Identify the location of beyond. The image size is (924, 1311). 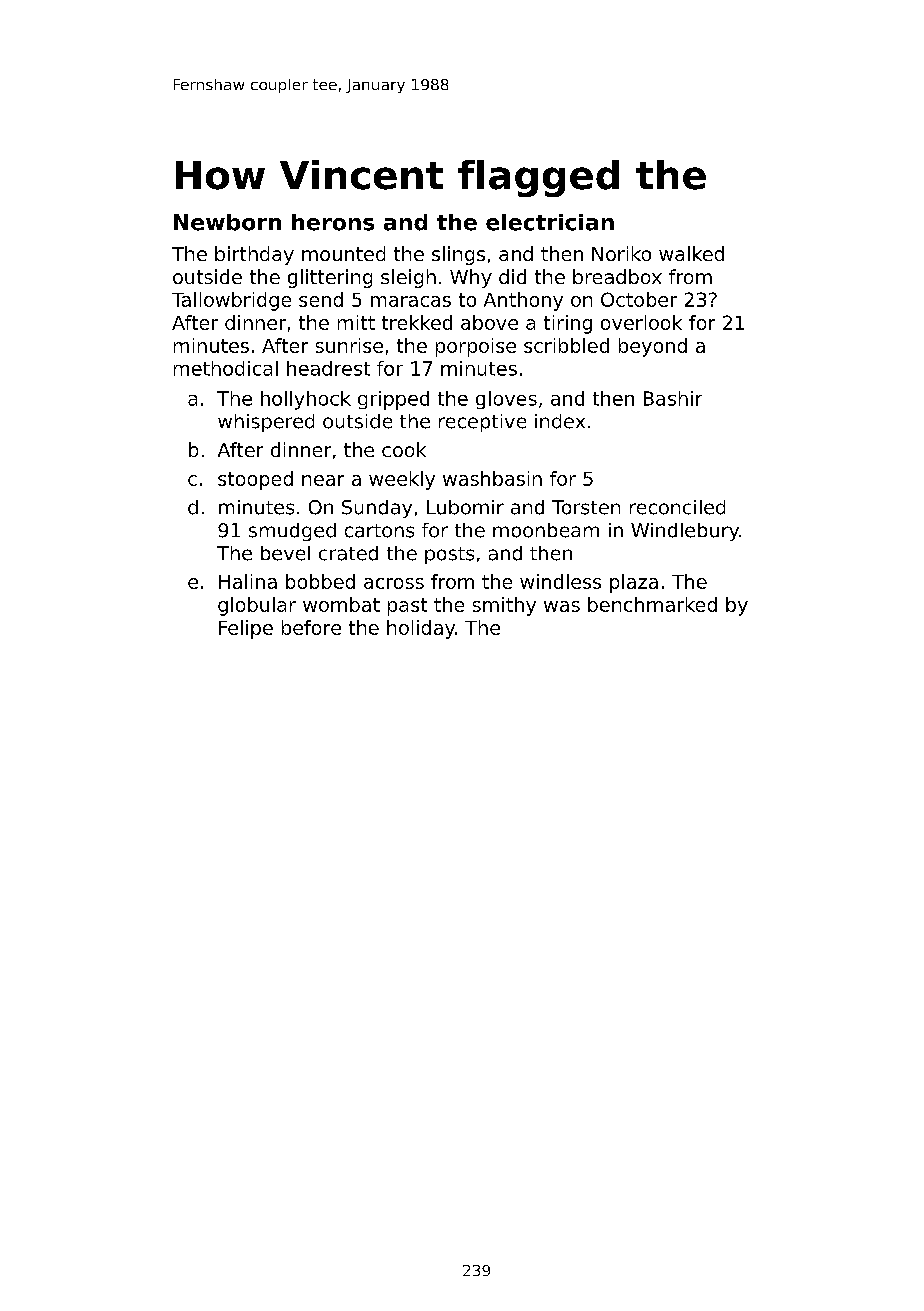
(653, 347).
